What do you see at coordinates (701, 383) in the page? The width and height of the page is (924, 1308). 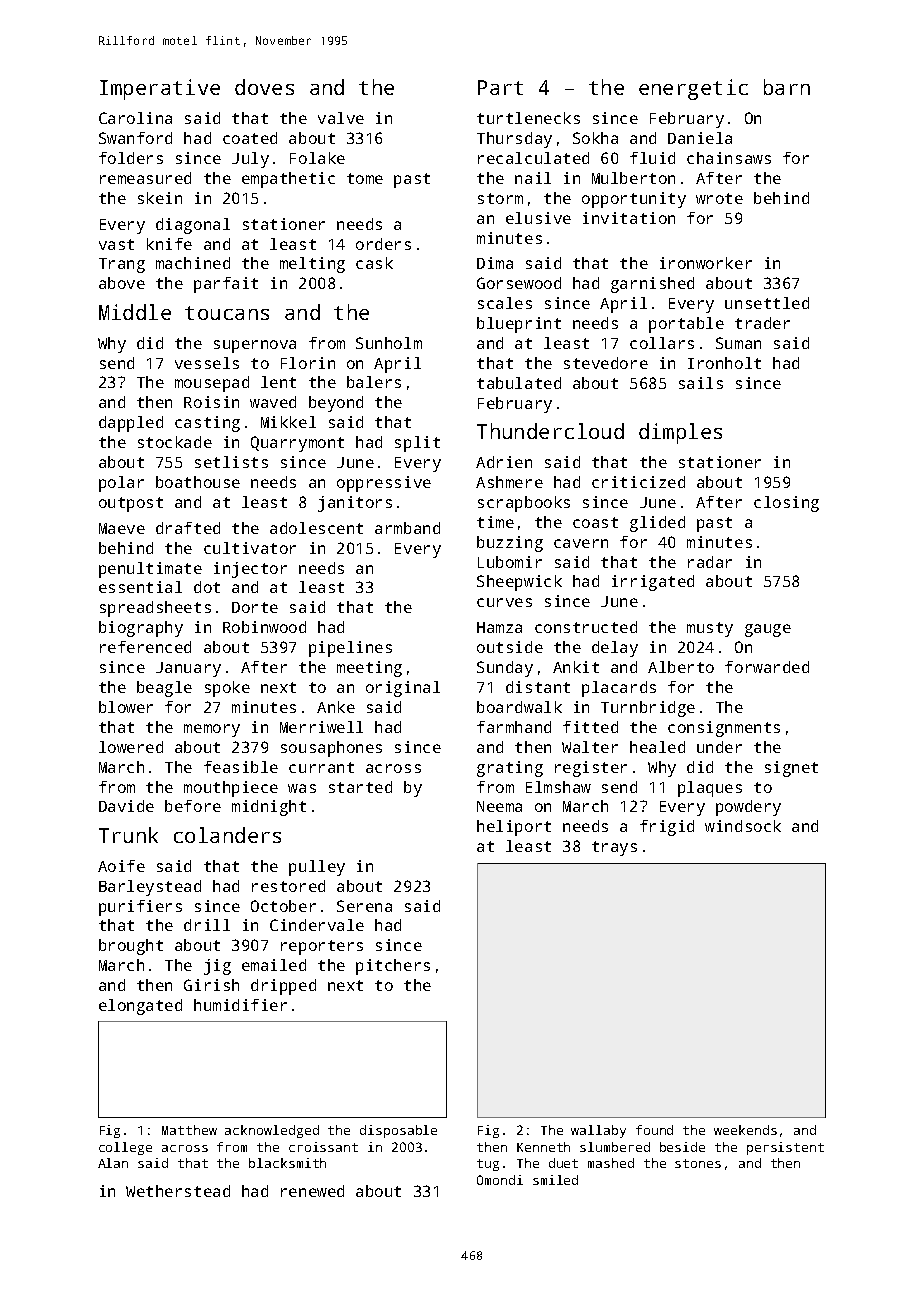 I see `sails` at bounding box center [701, 383].
